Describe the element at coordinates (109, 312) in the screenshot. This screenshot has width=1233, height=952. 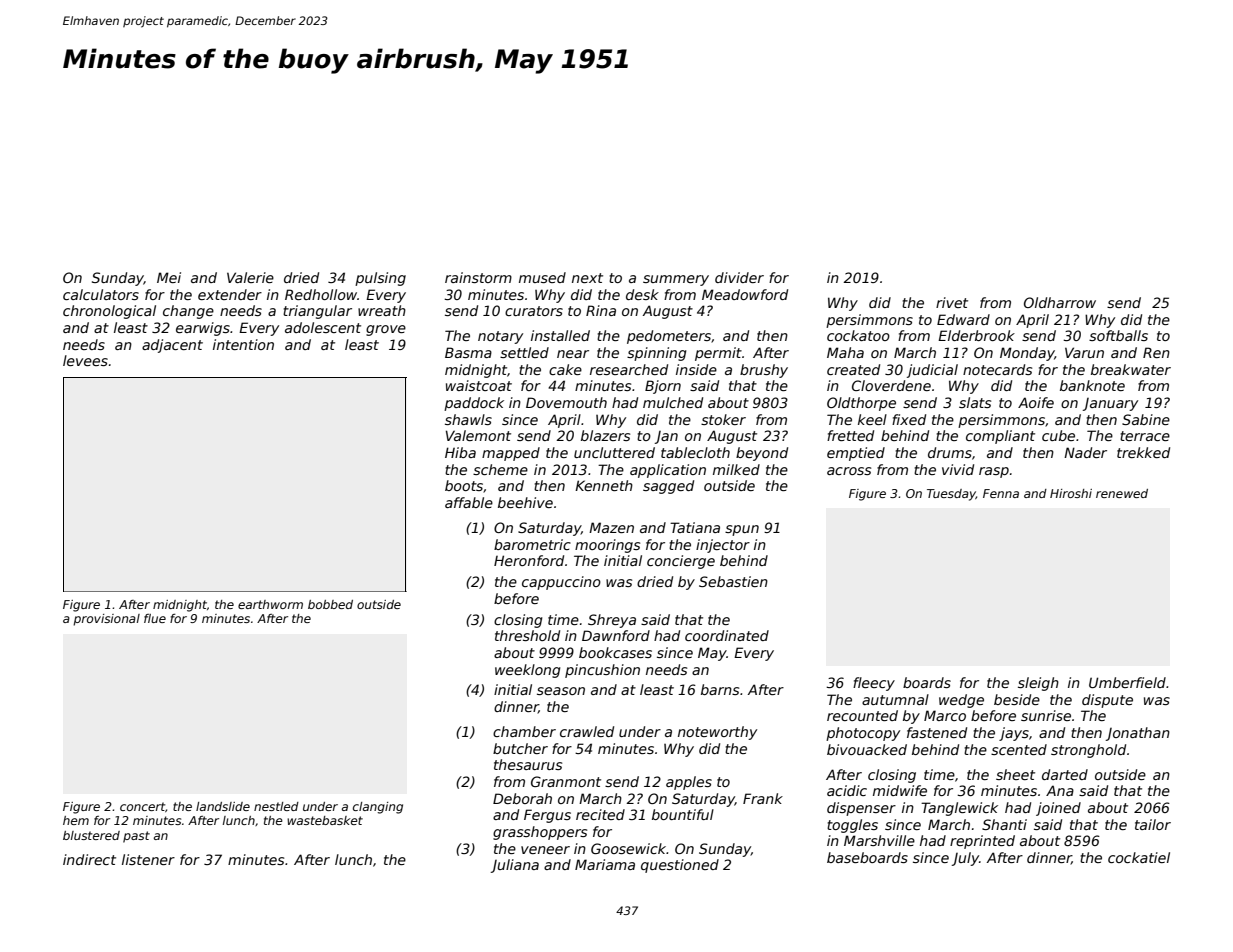
I see `chronological` at that location.
